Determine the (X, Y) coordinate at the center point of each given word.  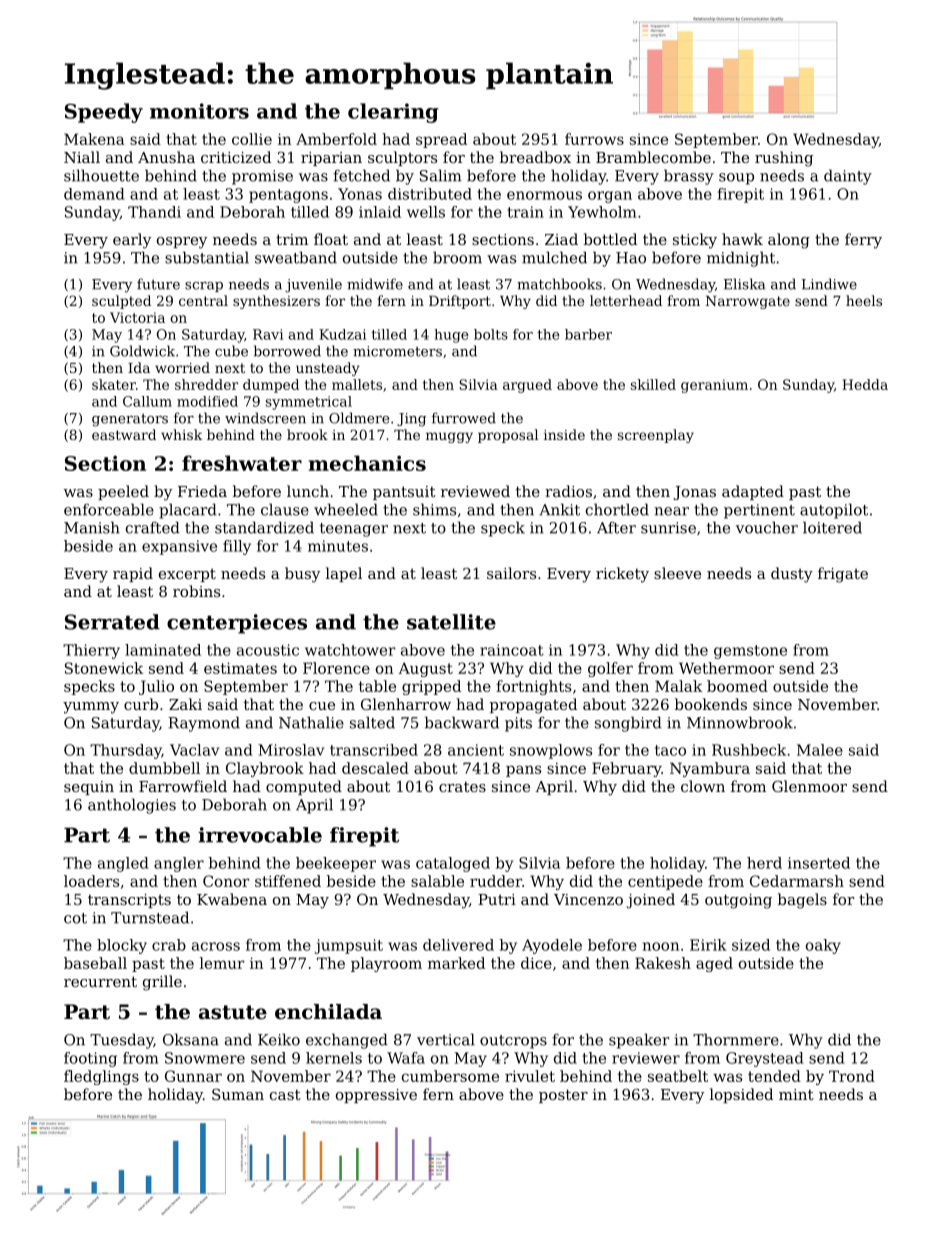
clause (285, 509)
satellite (451, 622)
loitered (832, 527)
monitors (199, 111)
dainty (848, 177)
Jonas (694, 493)
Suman (238, 1094)
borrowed (287, 351)
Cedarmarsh (797, 881)
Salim (440, 175)
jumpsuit (349, 946)
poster (563, 1096)
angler (179, 864)
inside (564, 434)
